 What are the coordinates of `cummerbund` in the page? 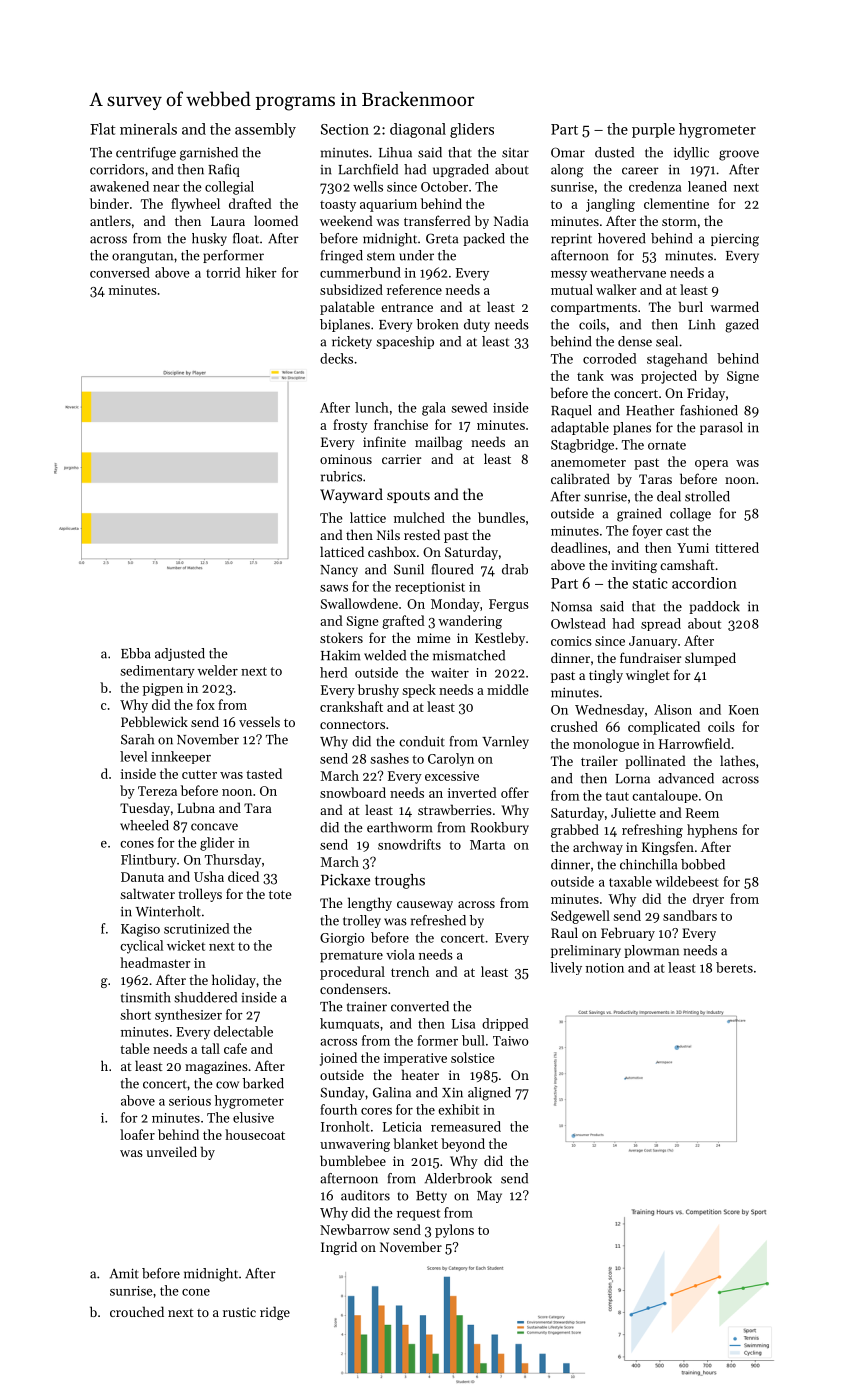 It's located at (360, 272).
